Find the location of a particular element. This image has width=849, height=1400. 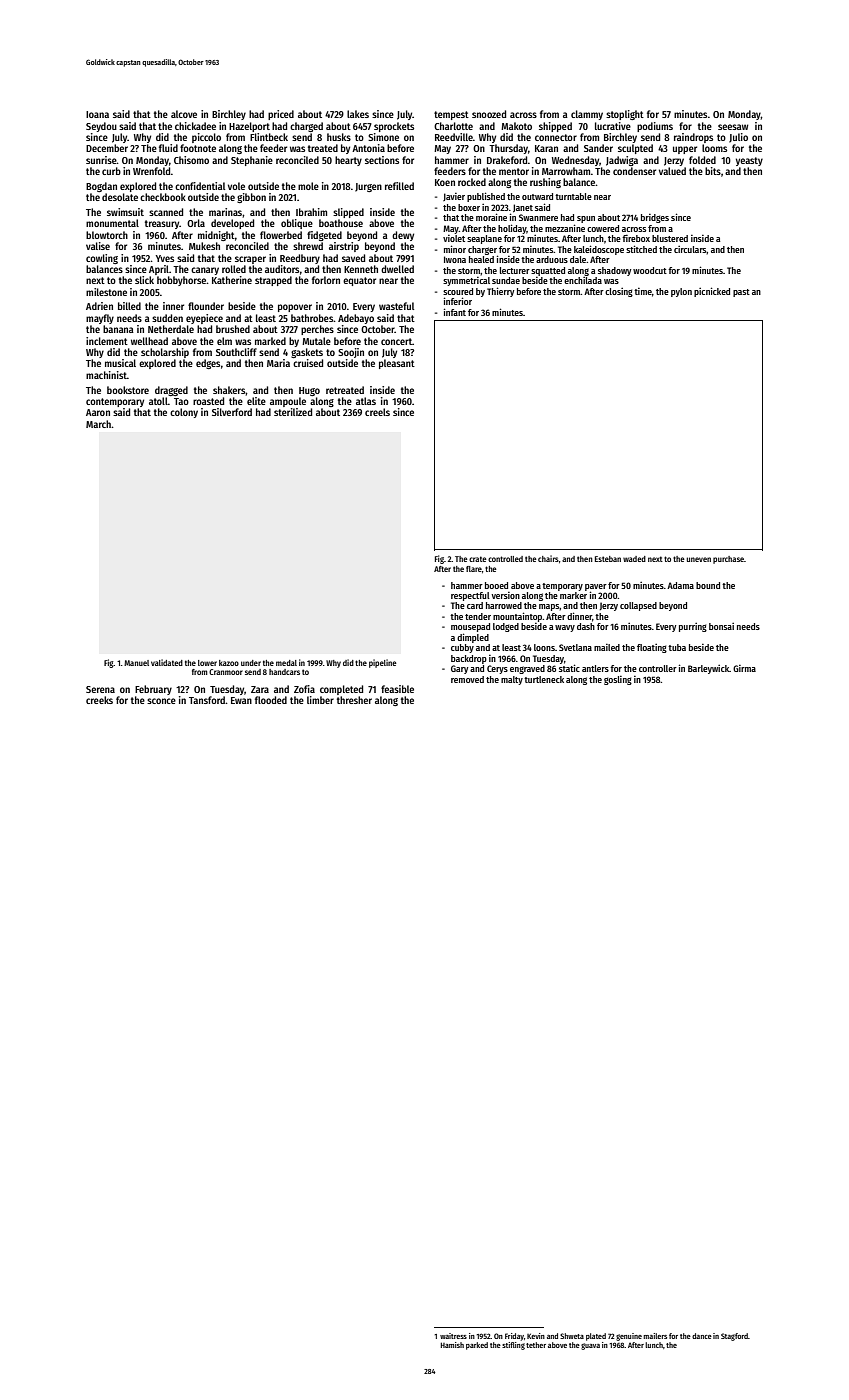

thresher is located at coordinates (354, 700).
